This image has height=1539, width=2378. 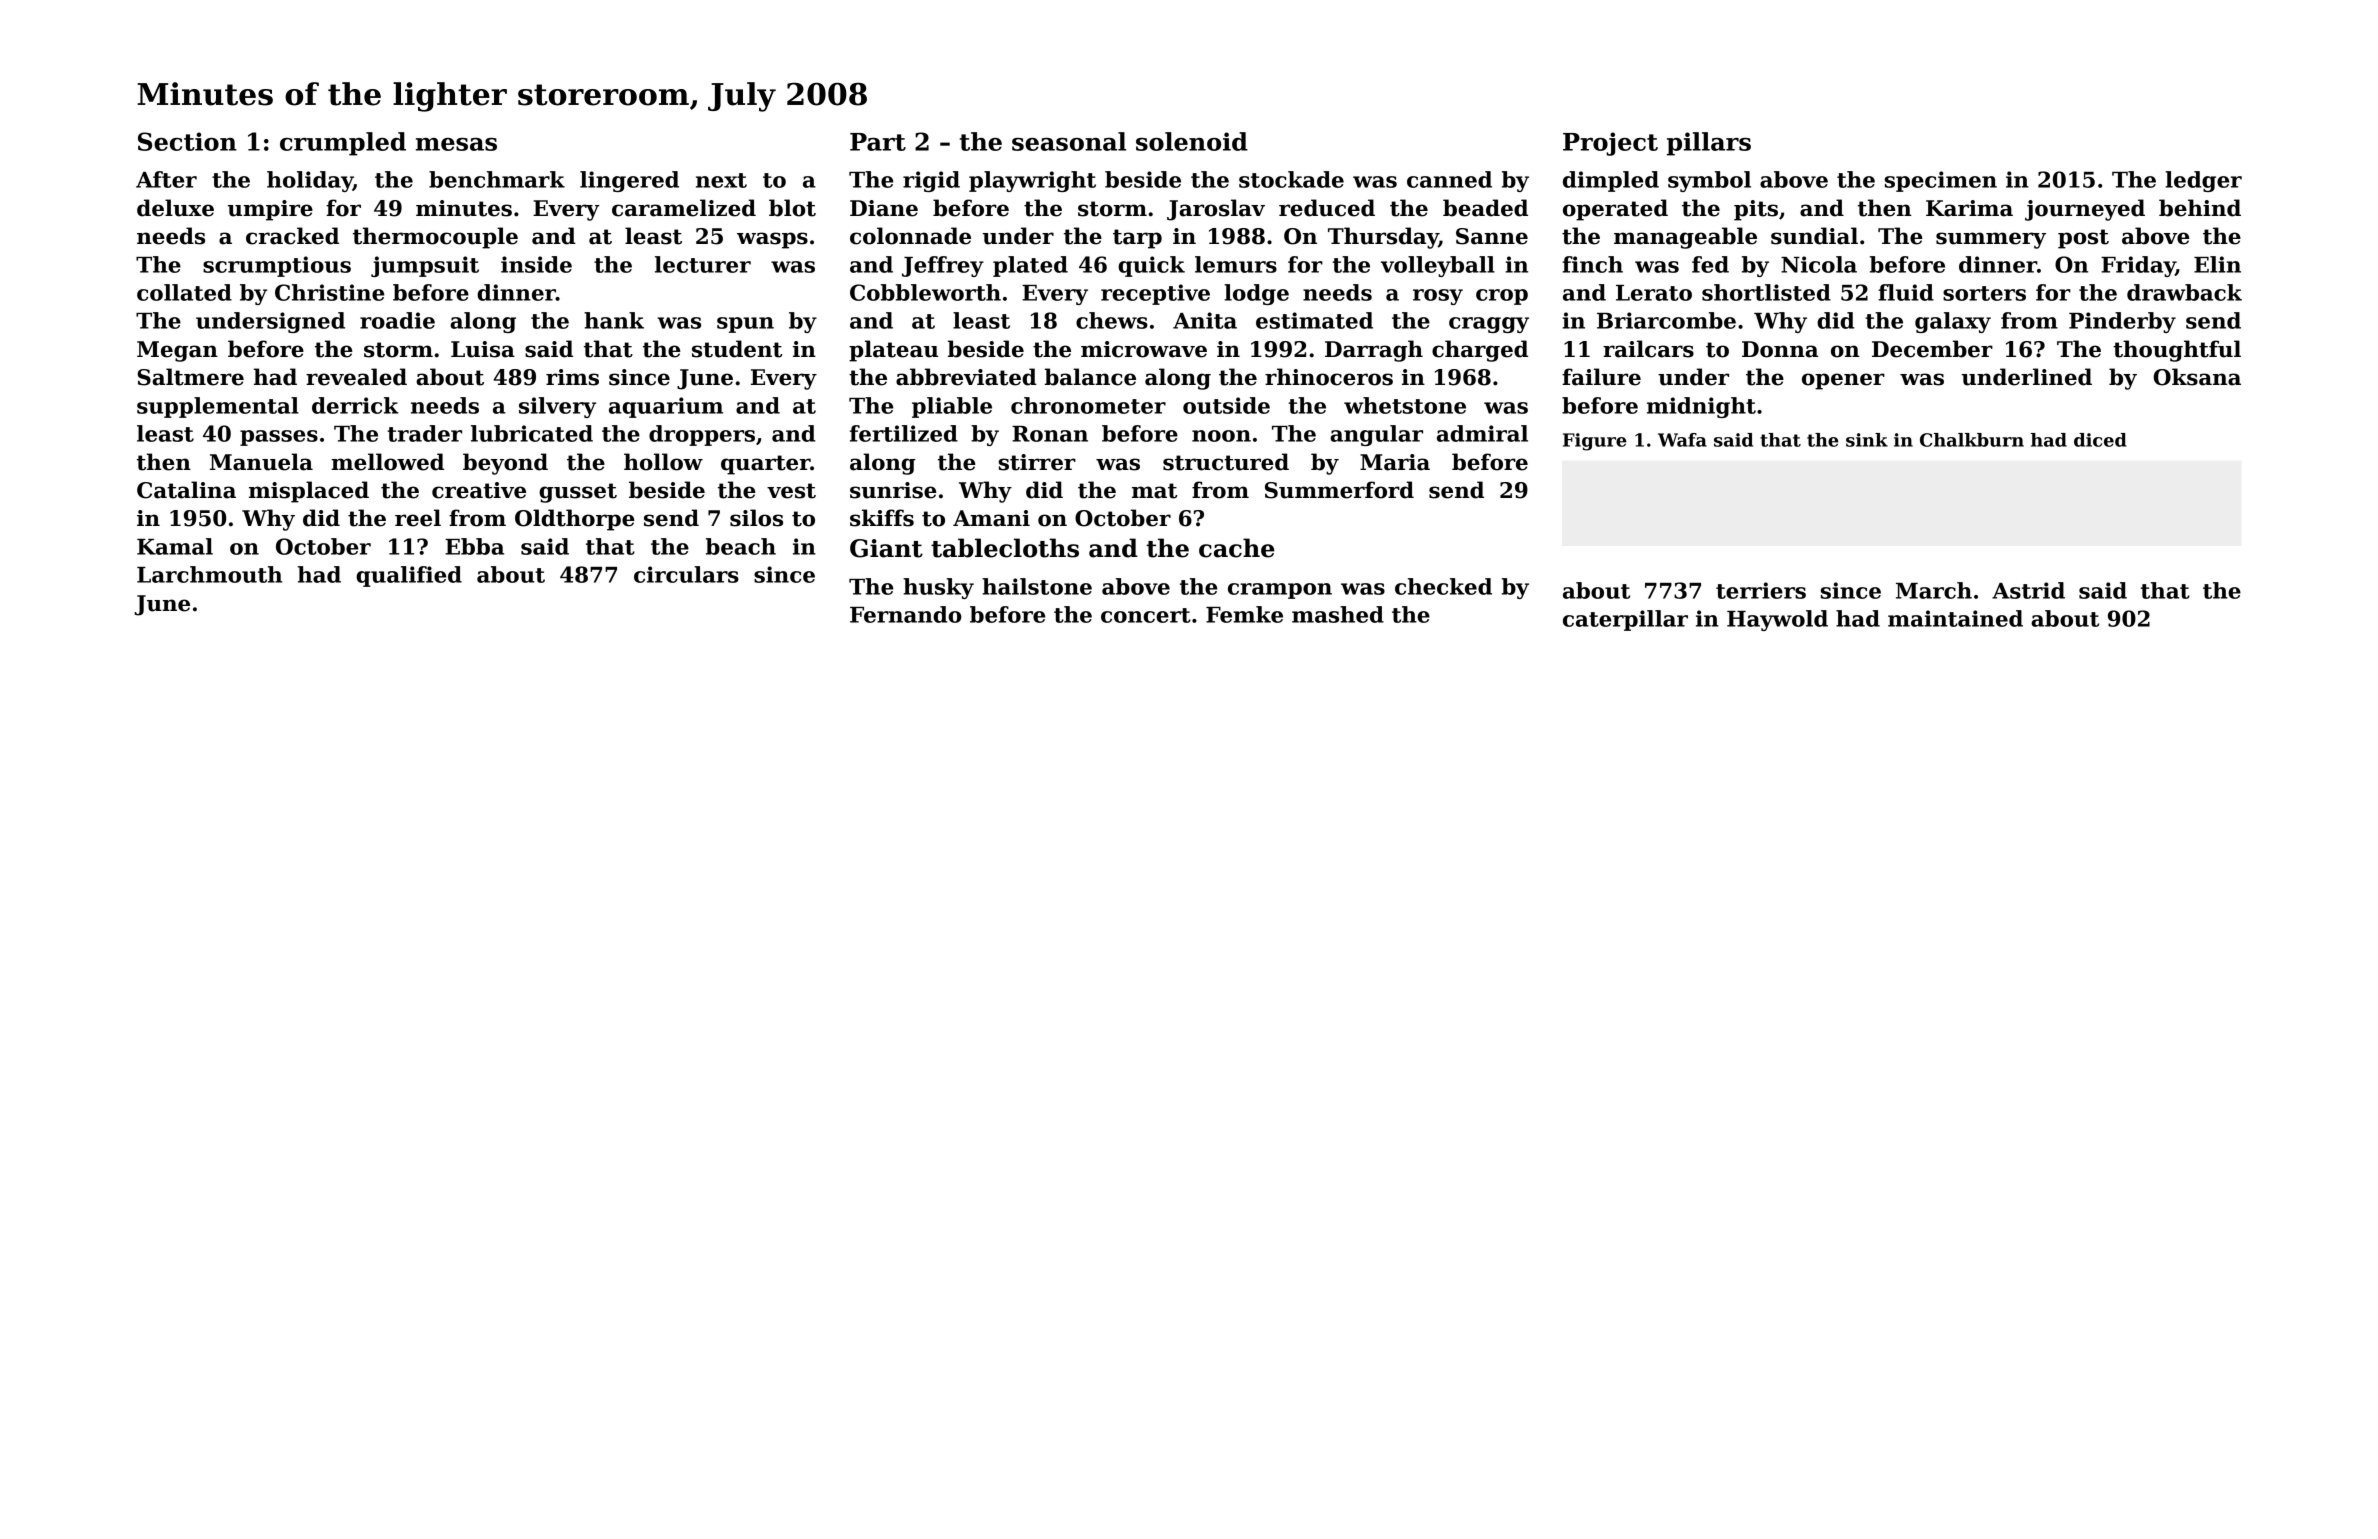 What do you see at coordinates (2138, 266) in the image?
I see `Friday` at bounding box center [2138, 266].
